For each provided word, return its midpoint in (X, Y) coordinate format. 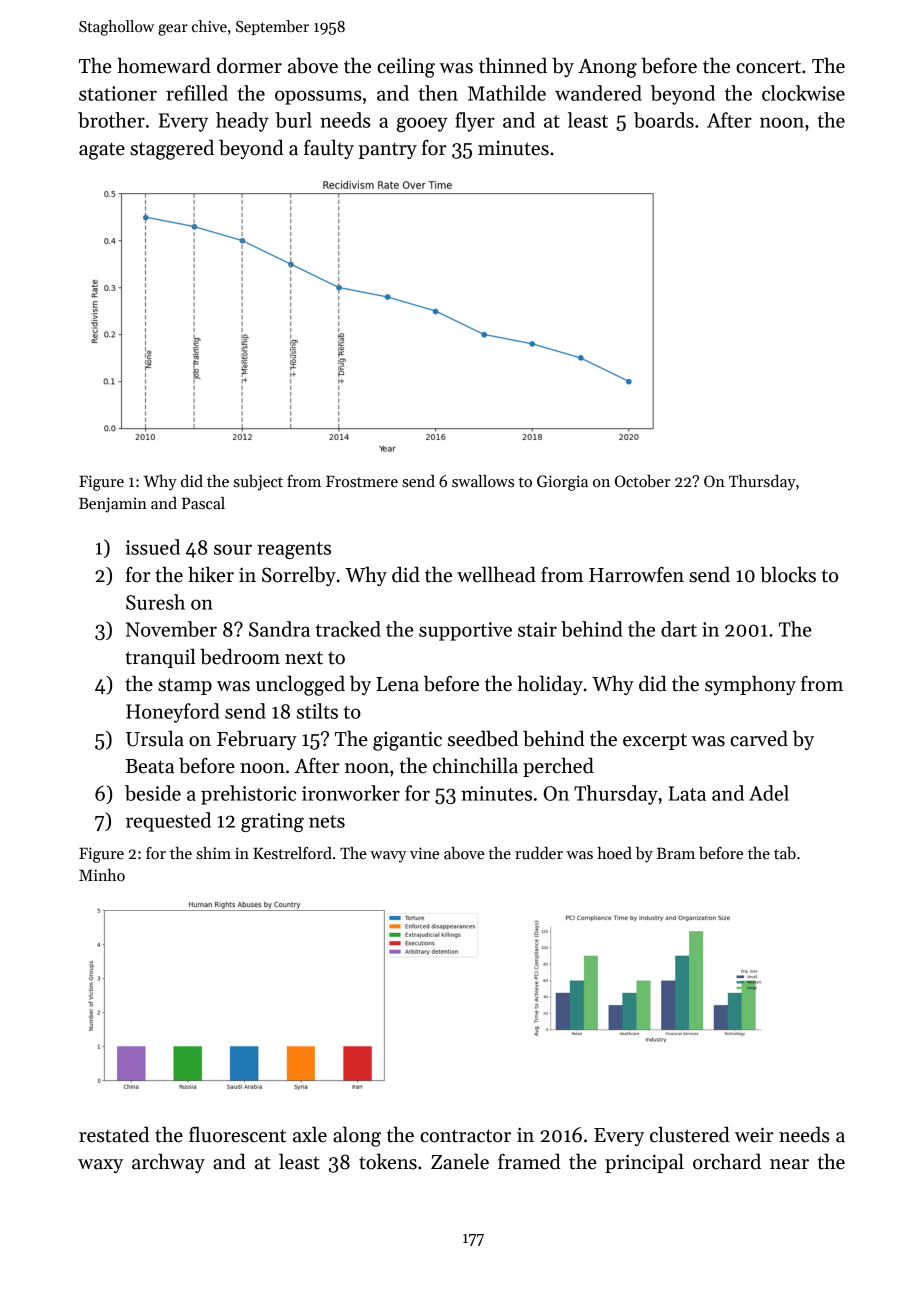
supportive (465, 631)
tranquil (160, 658)
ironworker (351, 793)
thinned (513, 65)
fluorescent (237, 1134)
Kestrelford (292, 853)
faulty (329, 149)
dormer (249, 65)
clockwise (803, 93)
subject (258, 483)
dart (679, 629)
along (357, 1136)
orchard (727, 1161)
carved (759, 738)
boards (664, 120)
